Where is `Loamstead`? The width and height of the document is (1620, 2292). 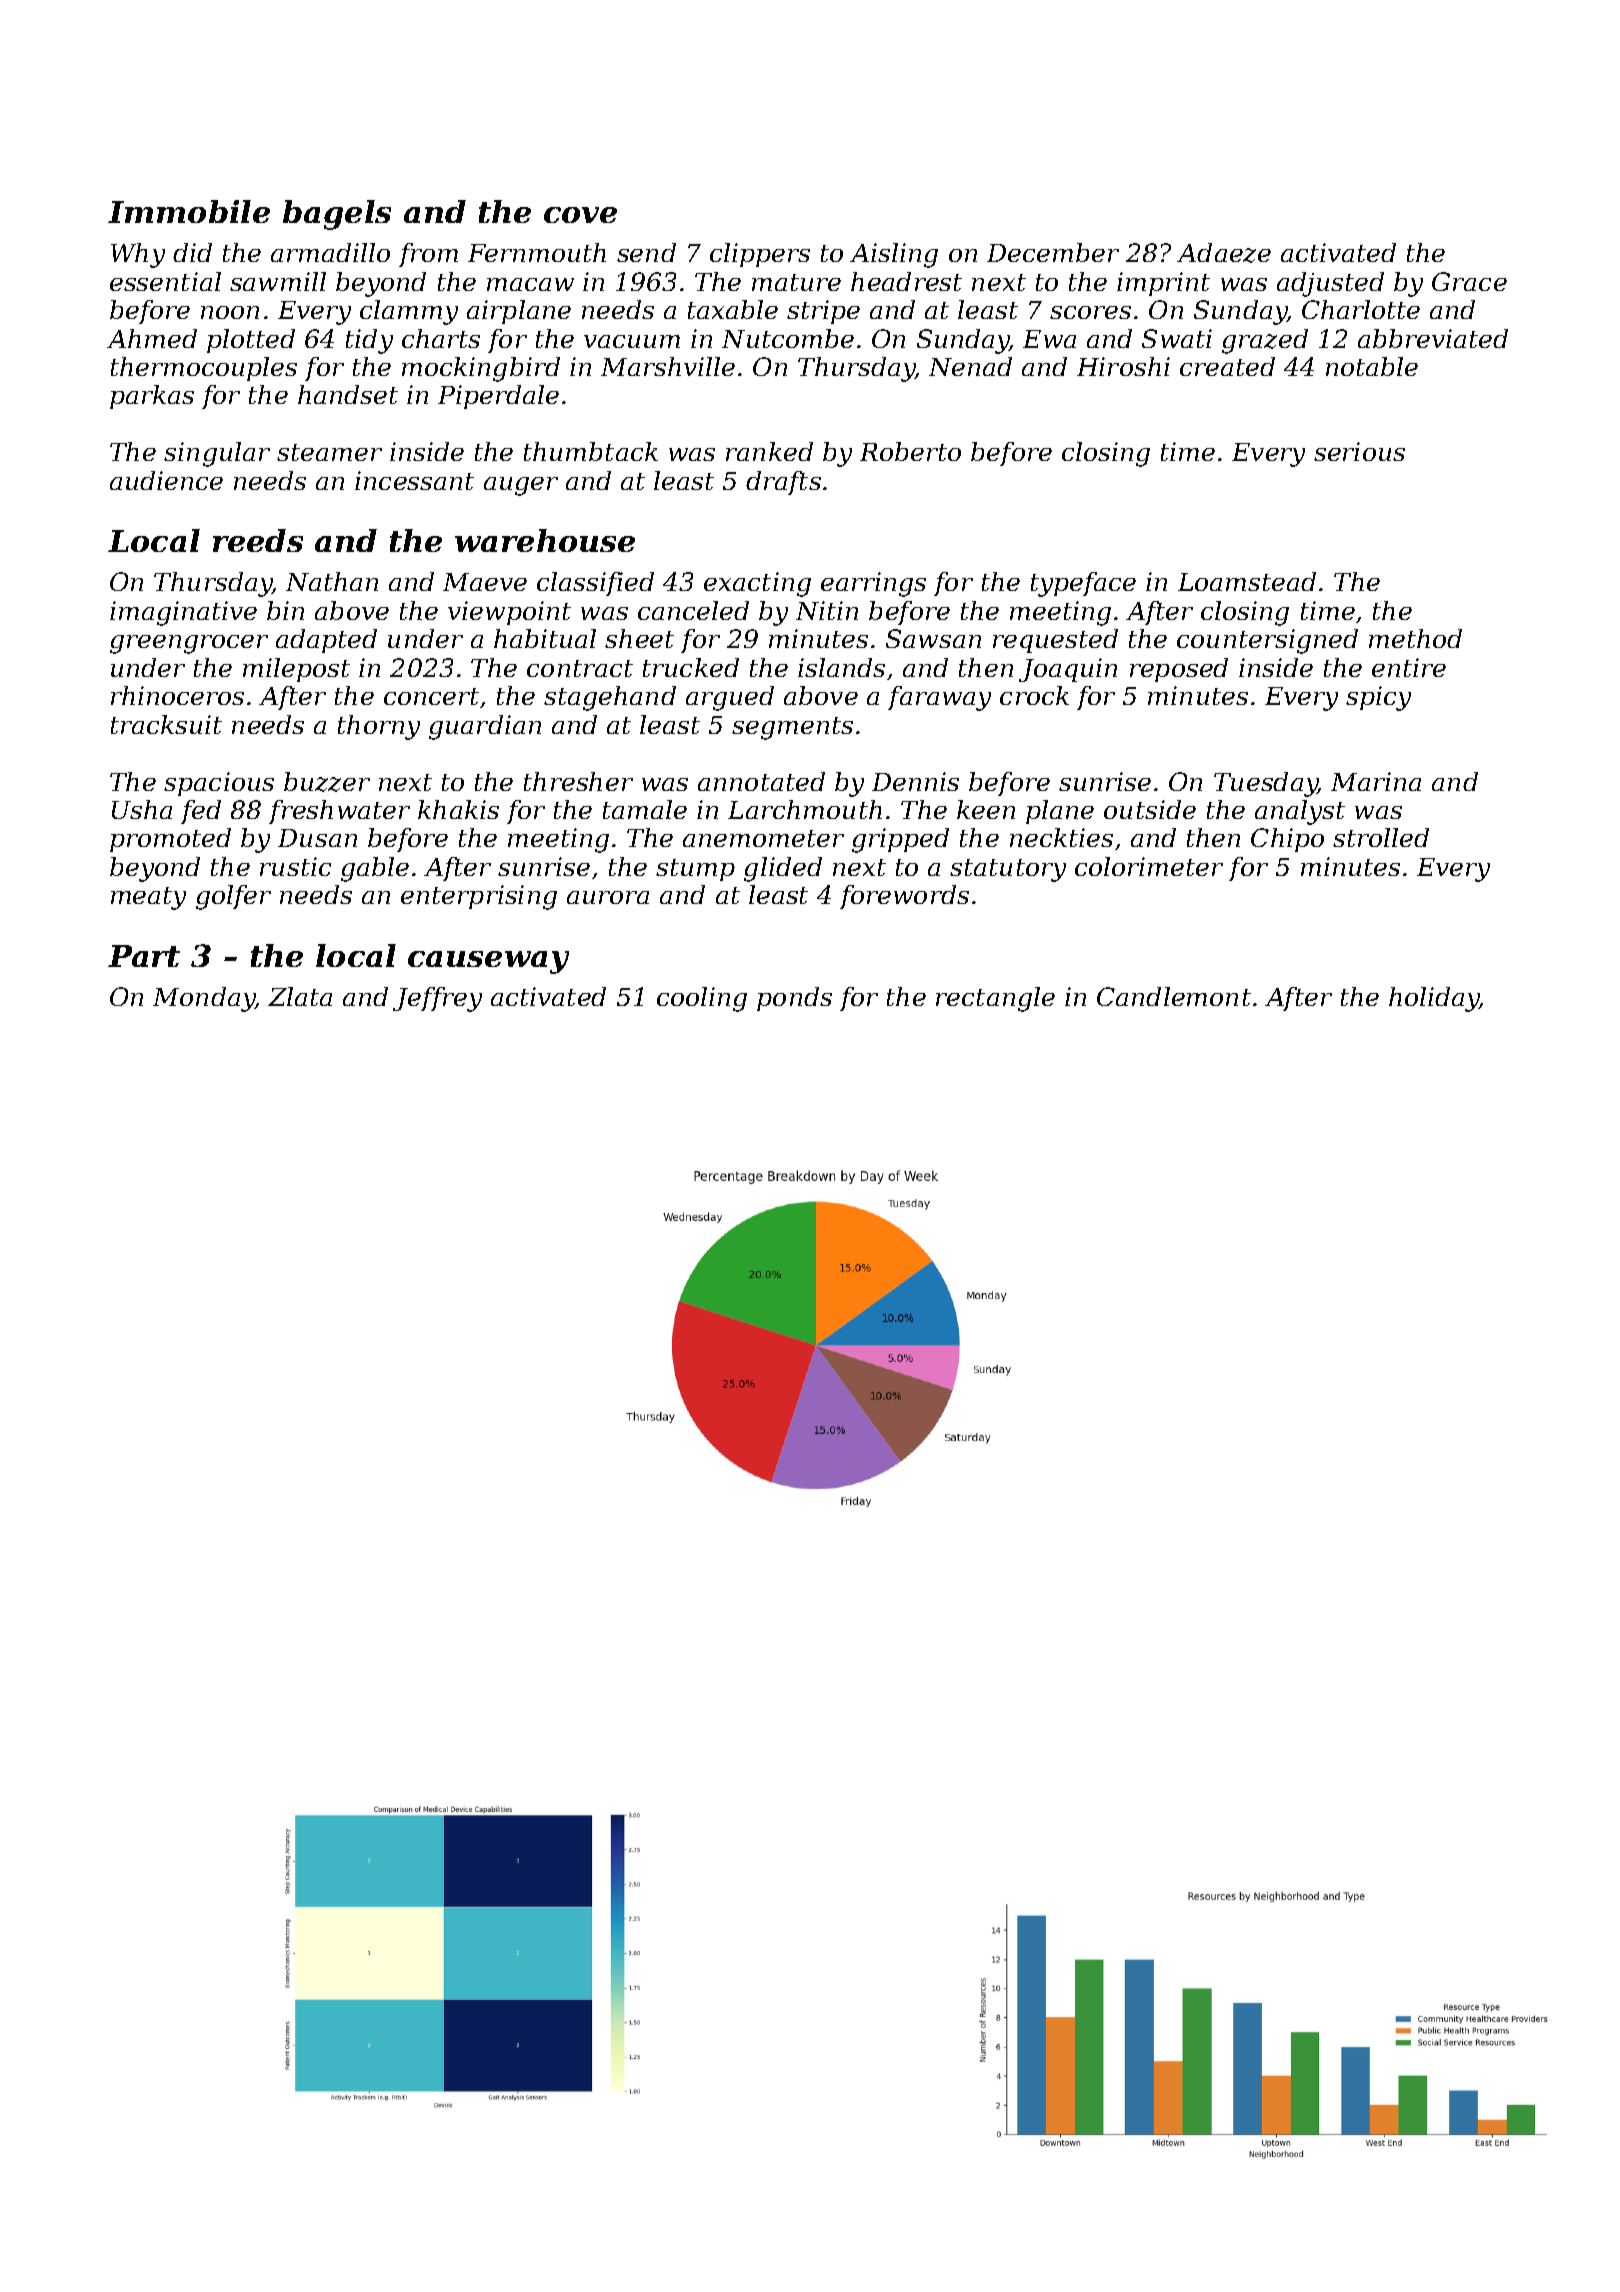
Loamstead is located at coordinates (1247, 581).
